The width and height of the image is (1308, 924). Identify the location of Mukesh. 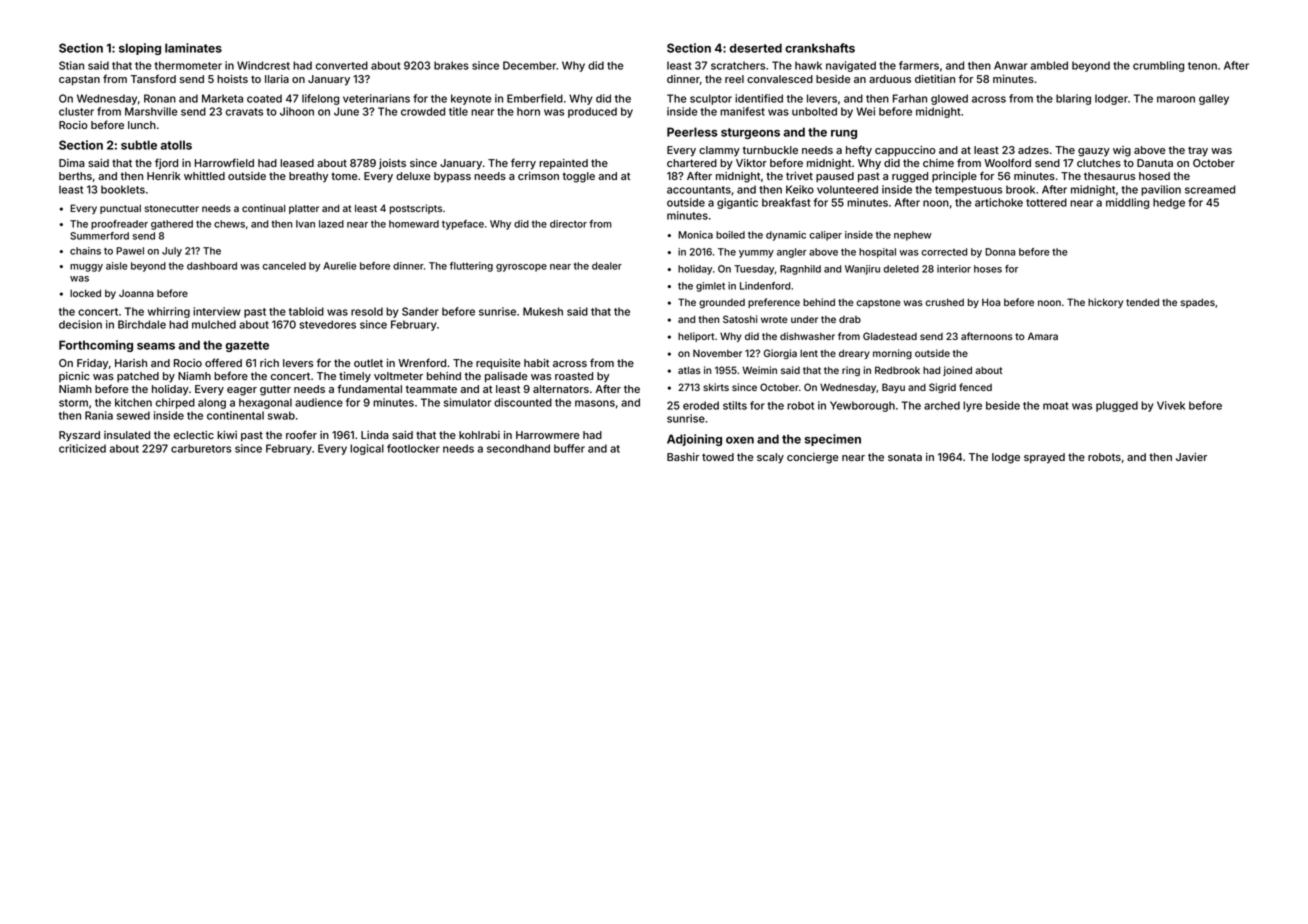
(543, 311).
